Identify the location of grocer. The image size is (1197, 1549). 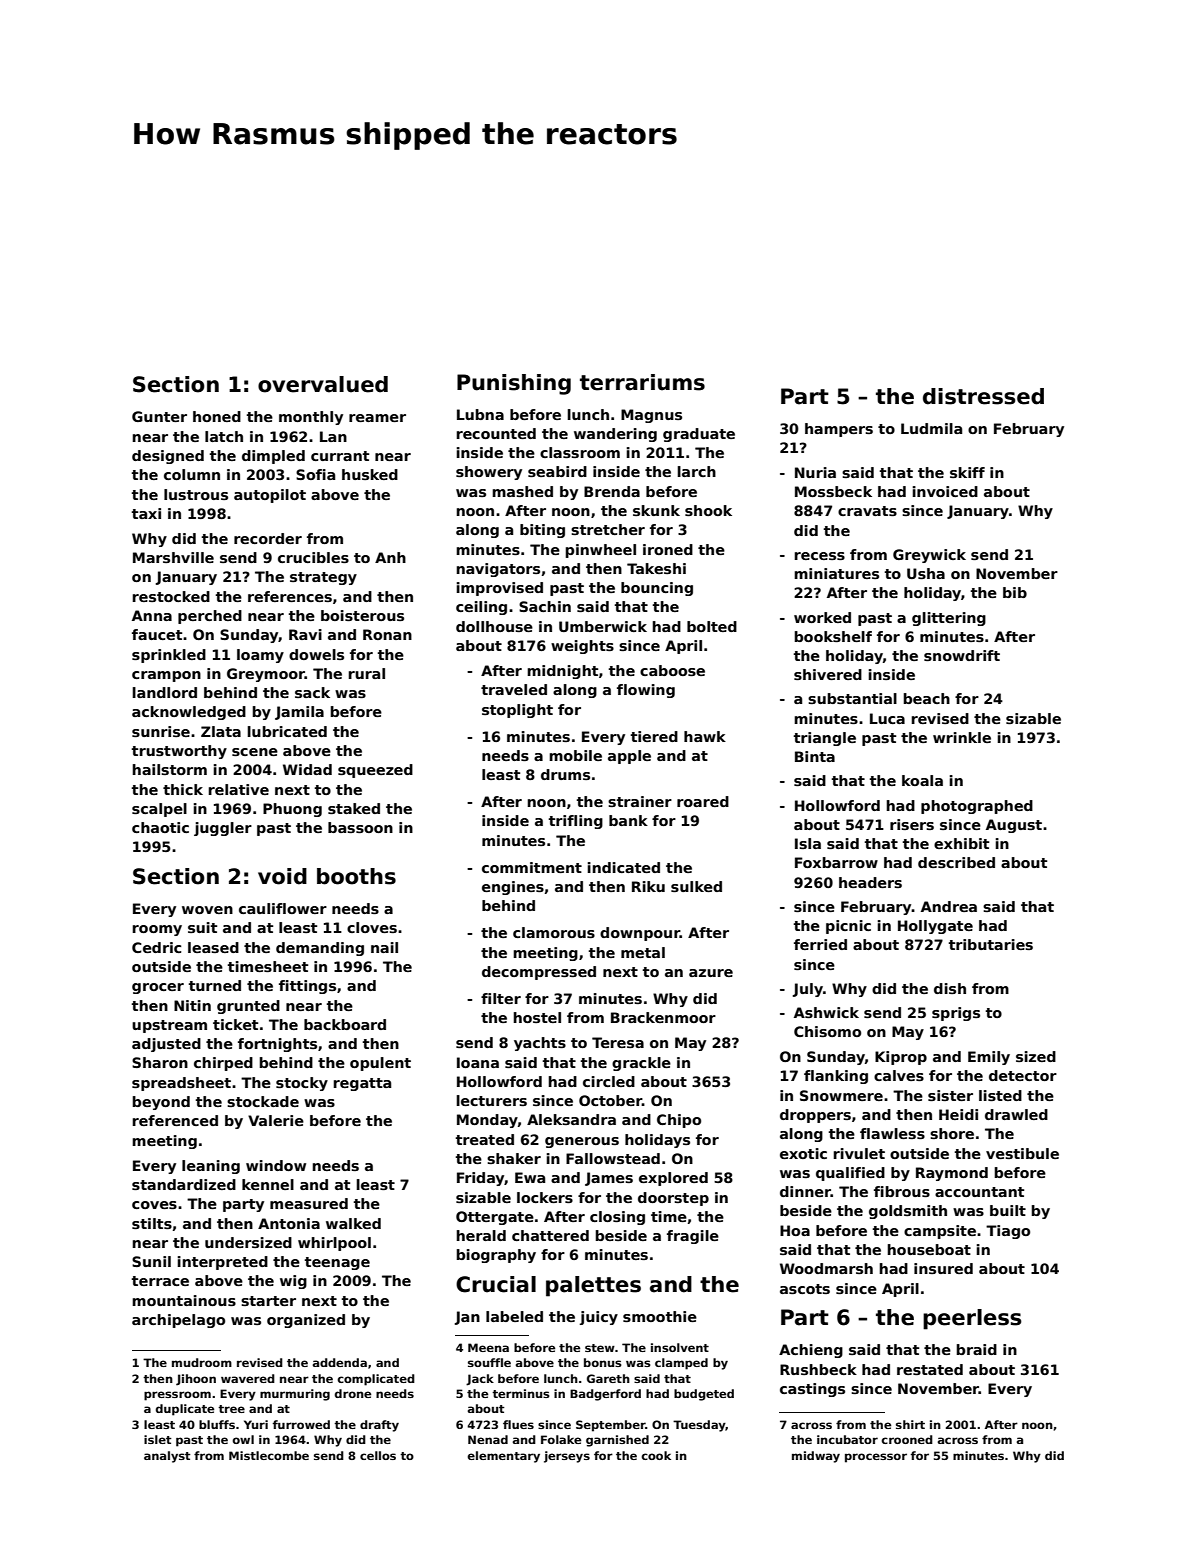
(158, 988).
